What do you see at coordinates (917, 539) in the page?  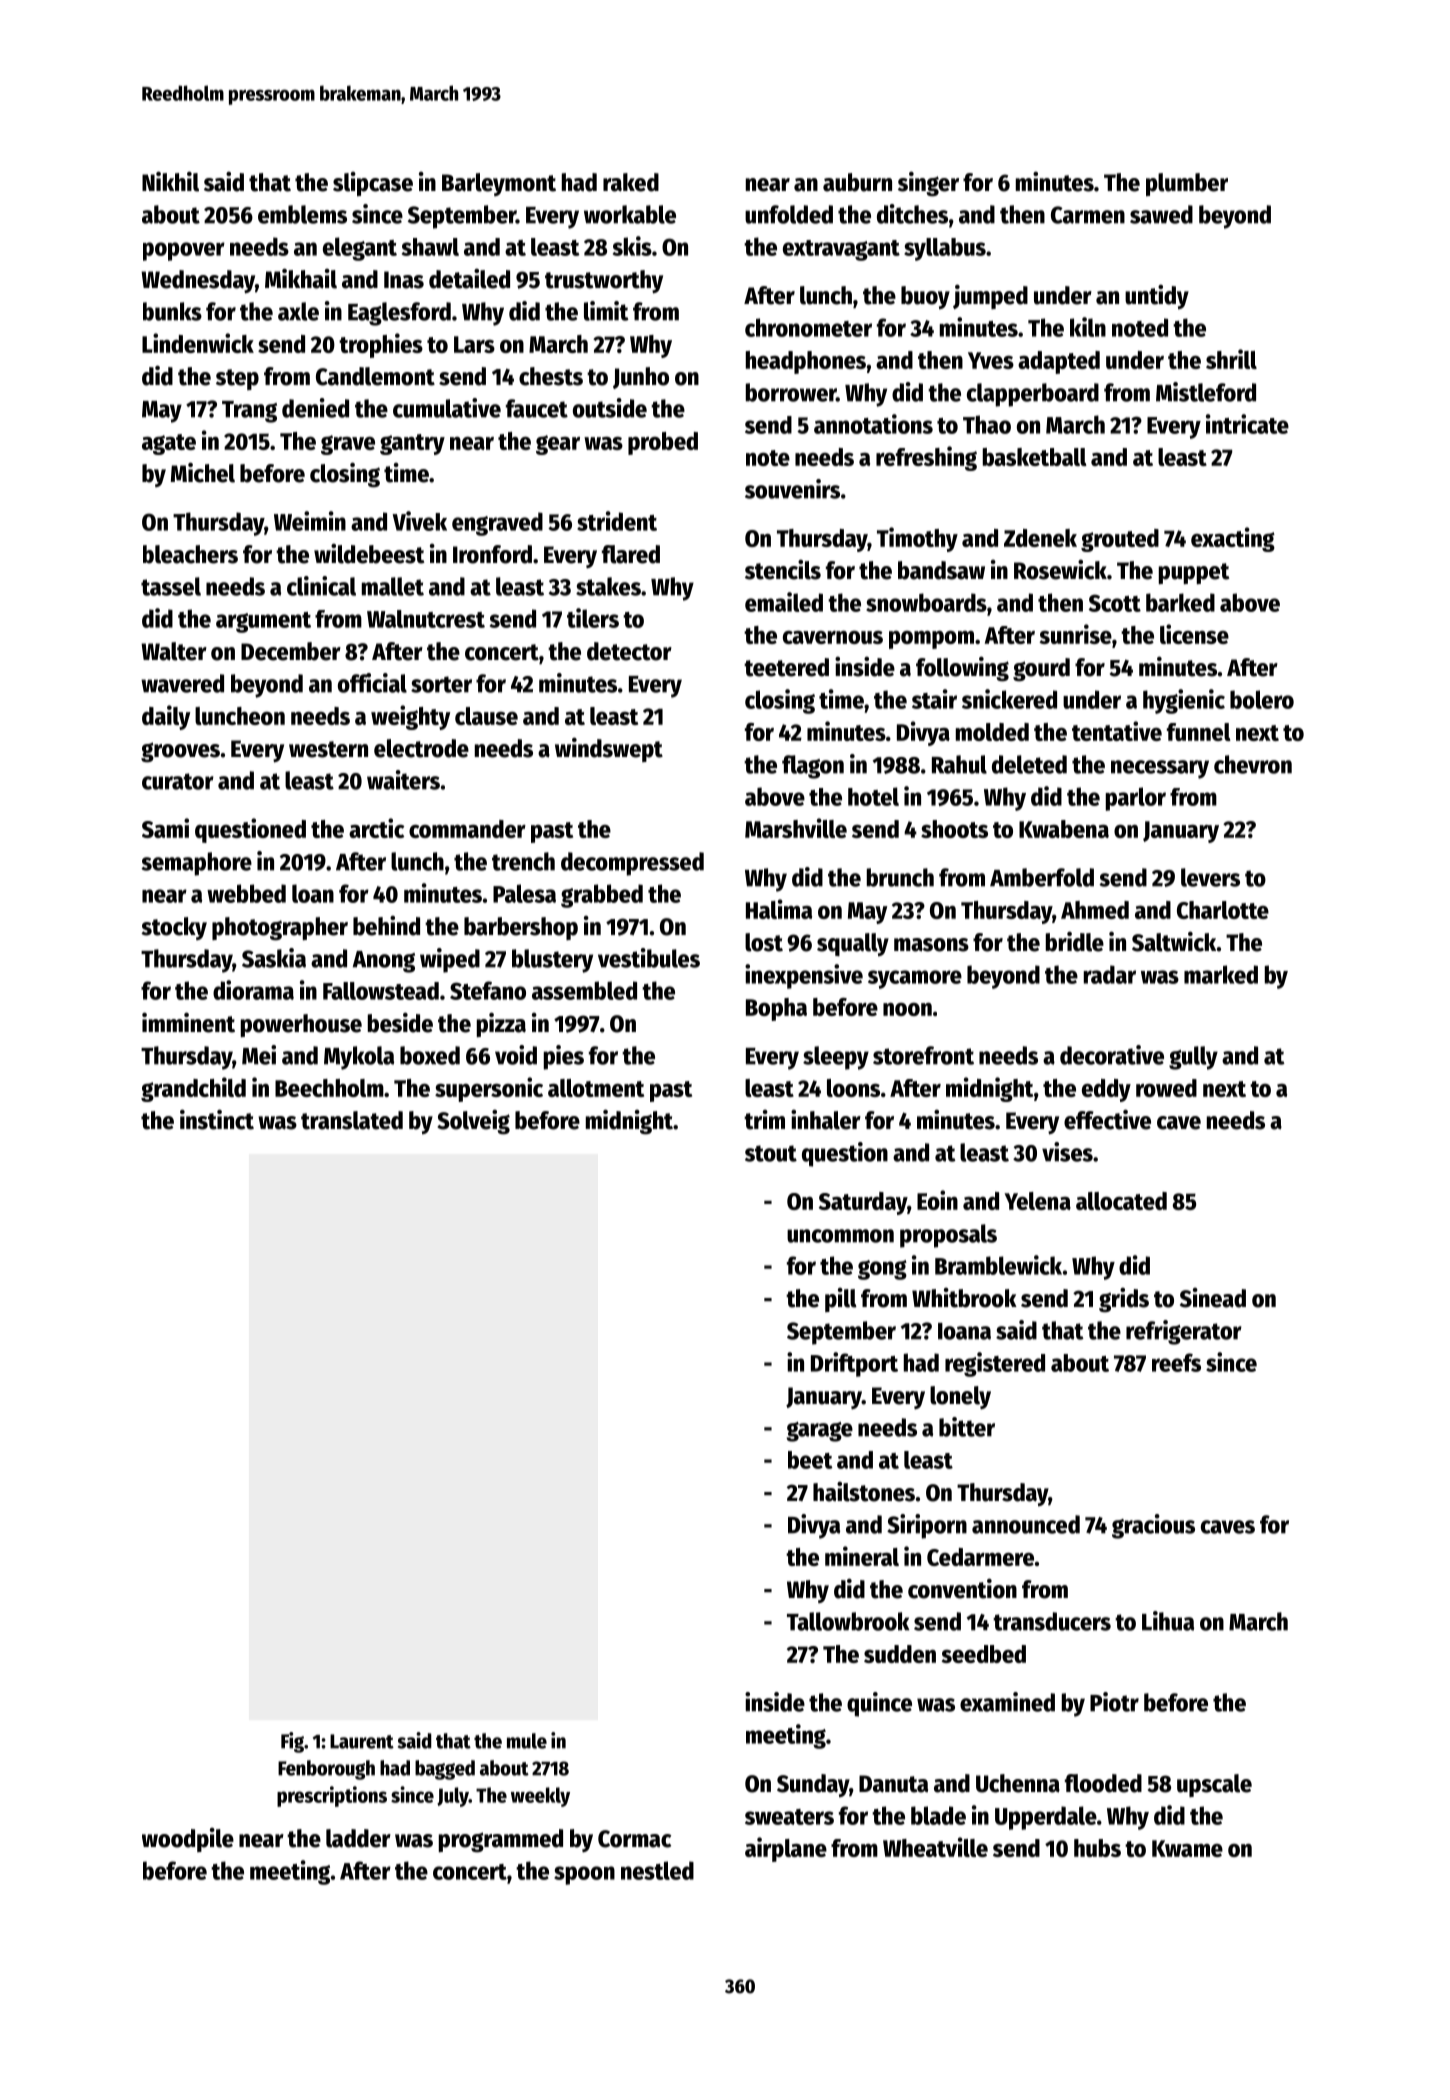 I see `Timothy` at bounding box center [917, 539].
